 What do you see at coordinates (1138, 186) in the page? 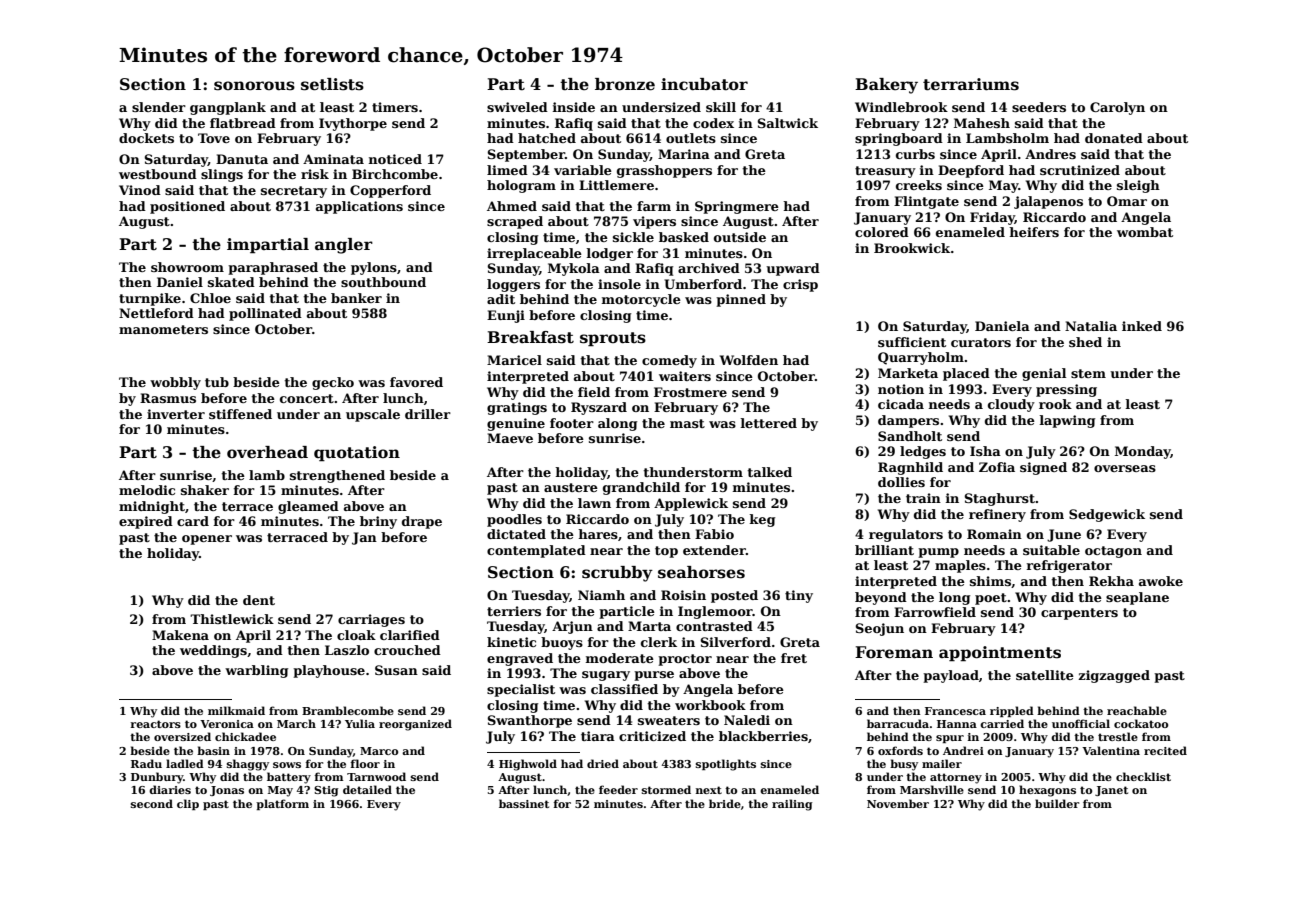
I see `sleigh` at bounding box center [1138, 186].
